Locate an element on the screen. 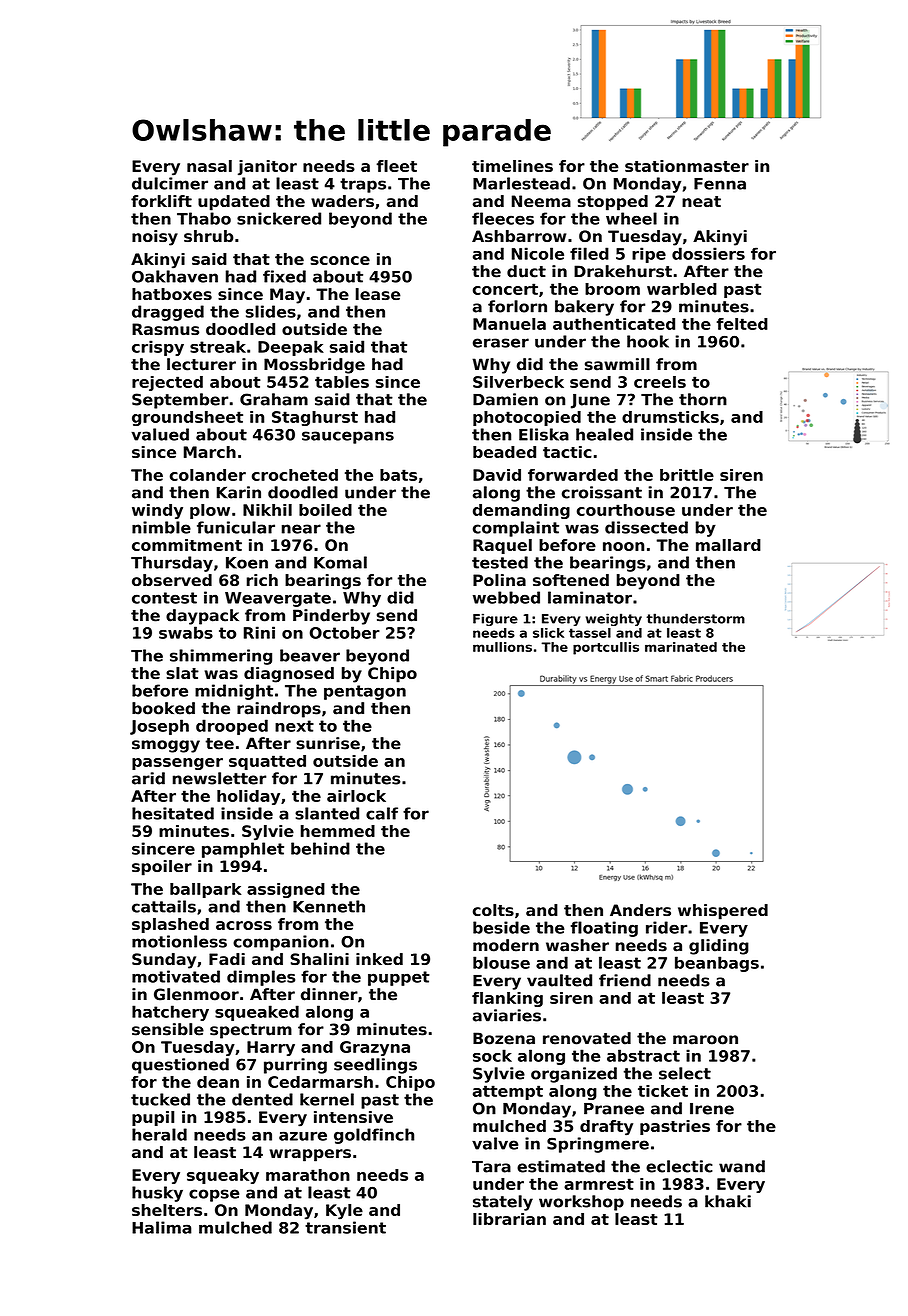 This screenshot has height=1316, width=908. contest is located at coordinates (164, 598).
